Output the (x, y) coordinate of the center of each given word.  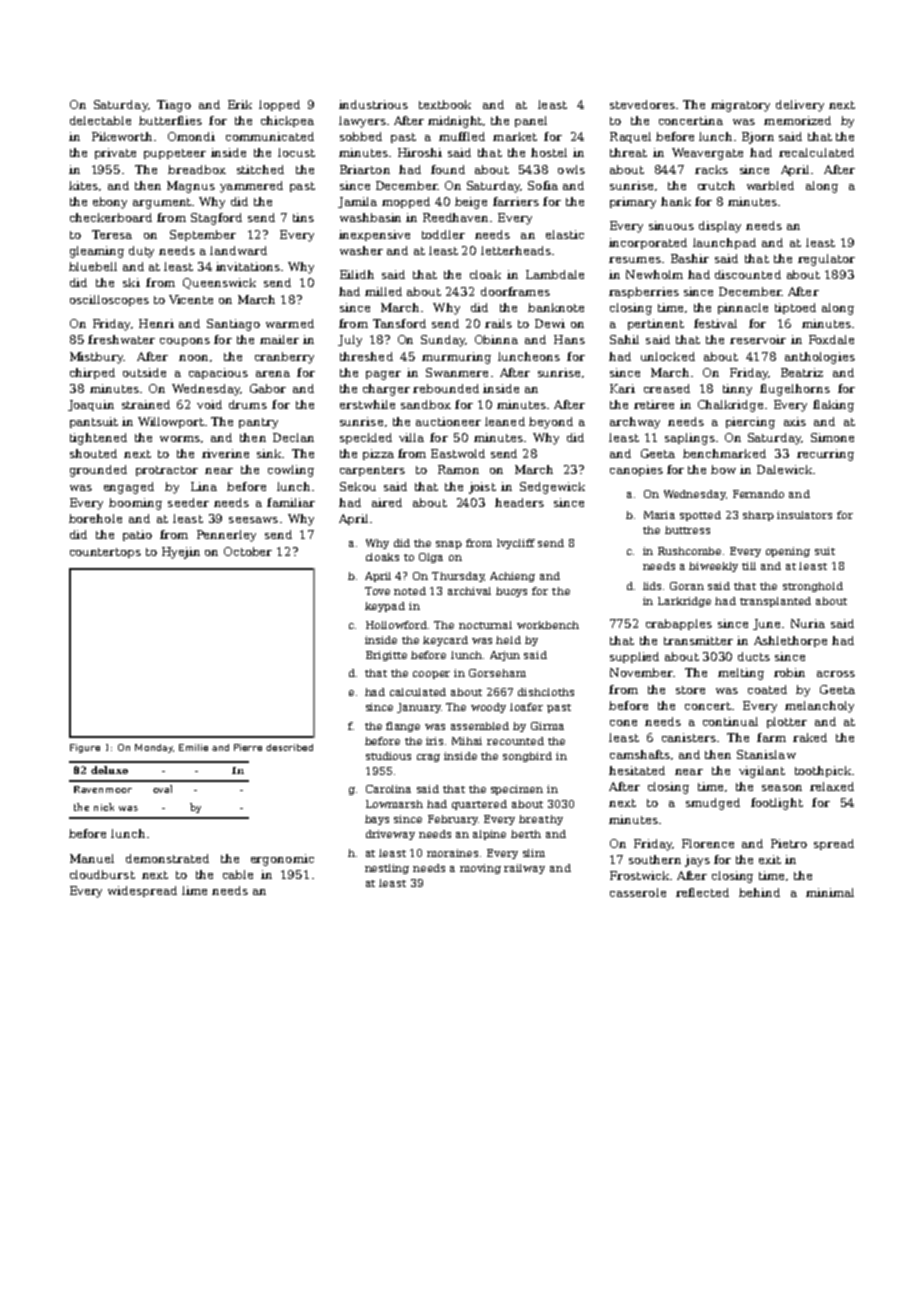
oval (162, 789)
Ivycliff (516, 544)
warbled (770, 185)
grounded (98, 471)
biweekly (713, 567)
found (448, 169)
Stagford (216, 219)
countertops (105, 553)
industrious (373, 104)
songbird (527, 757)
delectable (100, 120)
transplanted (775, 602)
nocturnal (485, 625)
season (782, 788)
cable (238, 874)
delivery (800, 106)
